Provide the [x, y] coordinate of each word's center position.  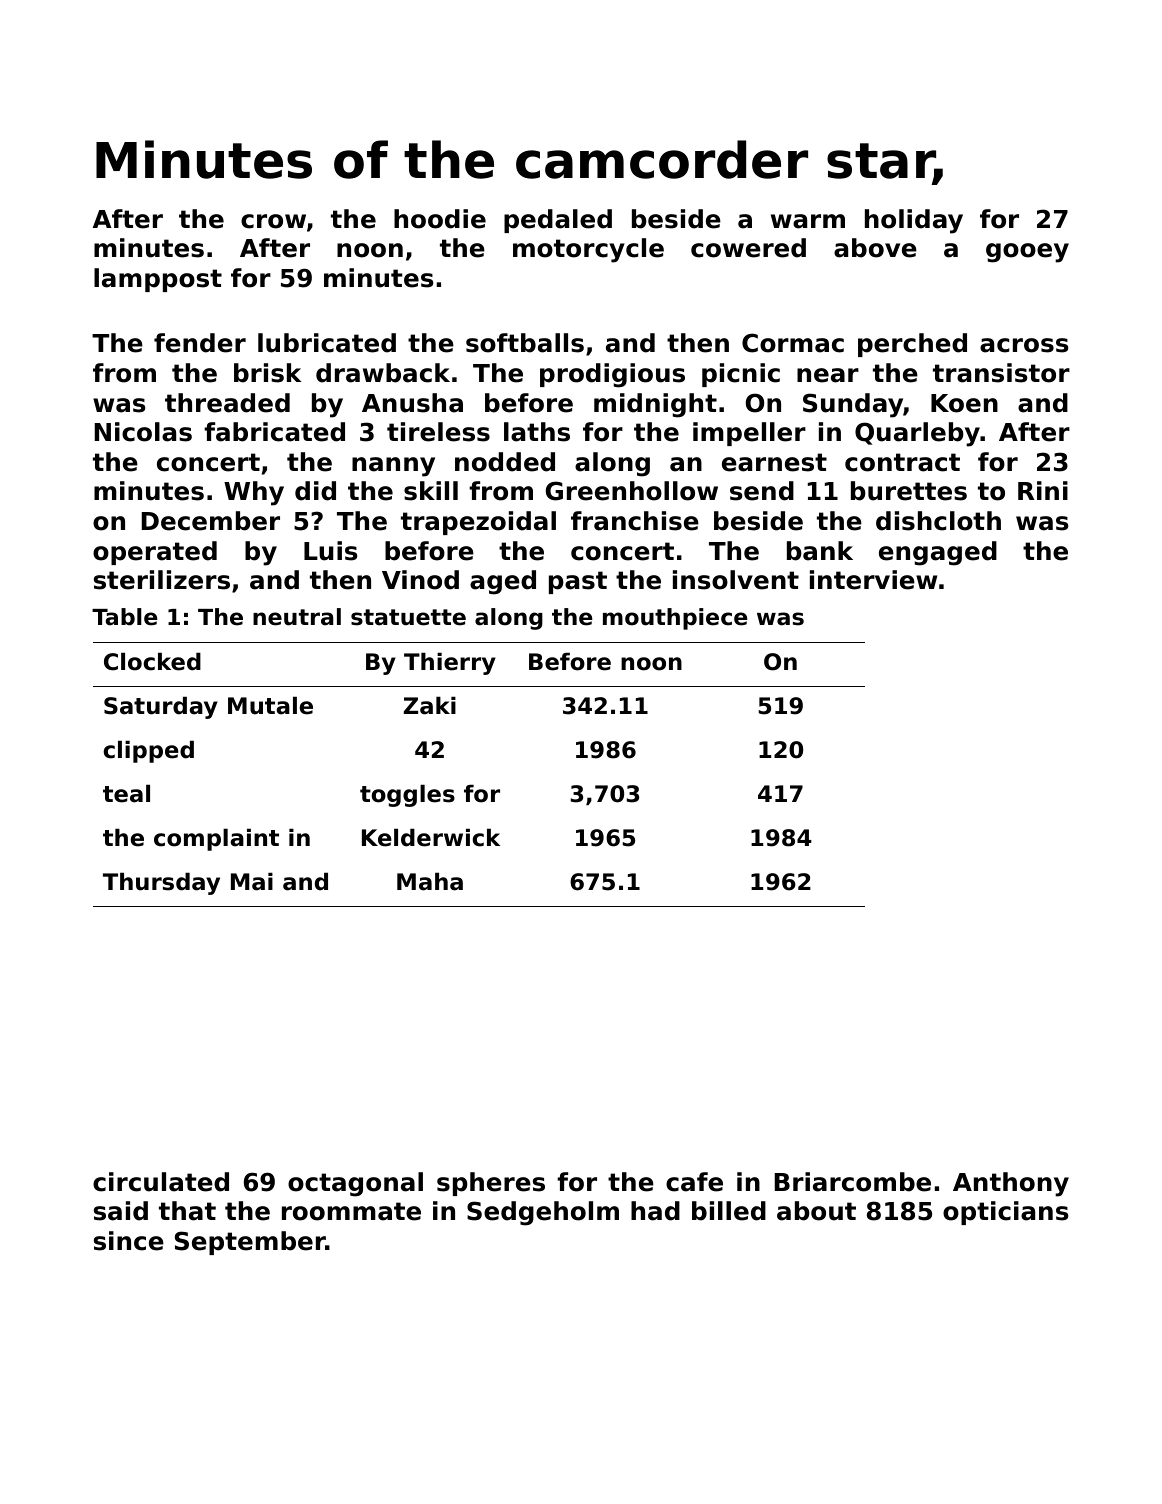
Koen [964, 403]
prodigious [612, 375]
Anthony [1011, 1184]
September [250, 1243]
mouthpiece [675, 619]
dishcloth [938, 521]
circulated [161, 1182]
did [315, 491]
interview [873, 580]
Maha [430, 881]
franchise [635, 521]
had [655, 1211]
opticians [1005, 1213]
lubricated [327, 343]
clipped [148, 751]
